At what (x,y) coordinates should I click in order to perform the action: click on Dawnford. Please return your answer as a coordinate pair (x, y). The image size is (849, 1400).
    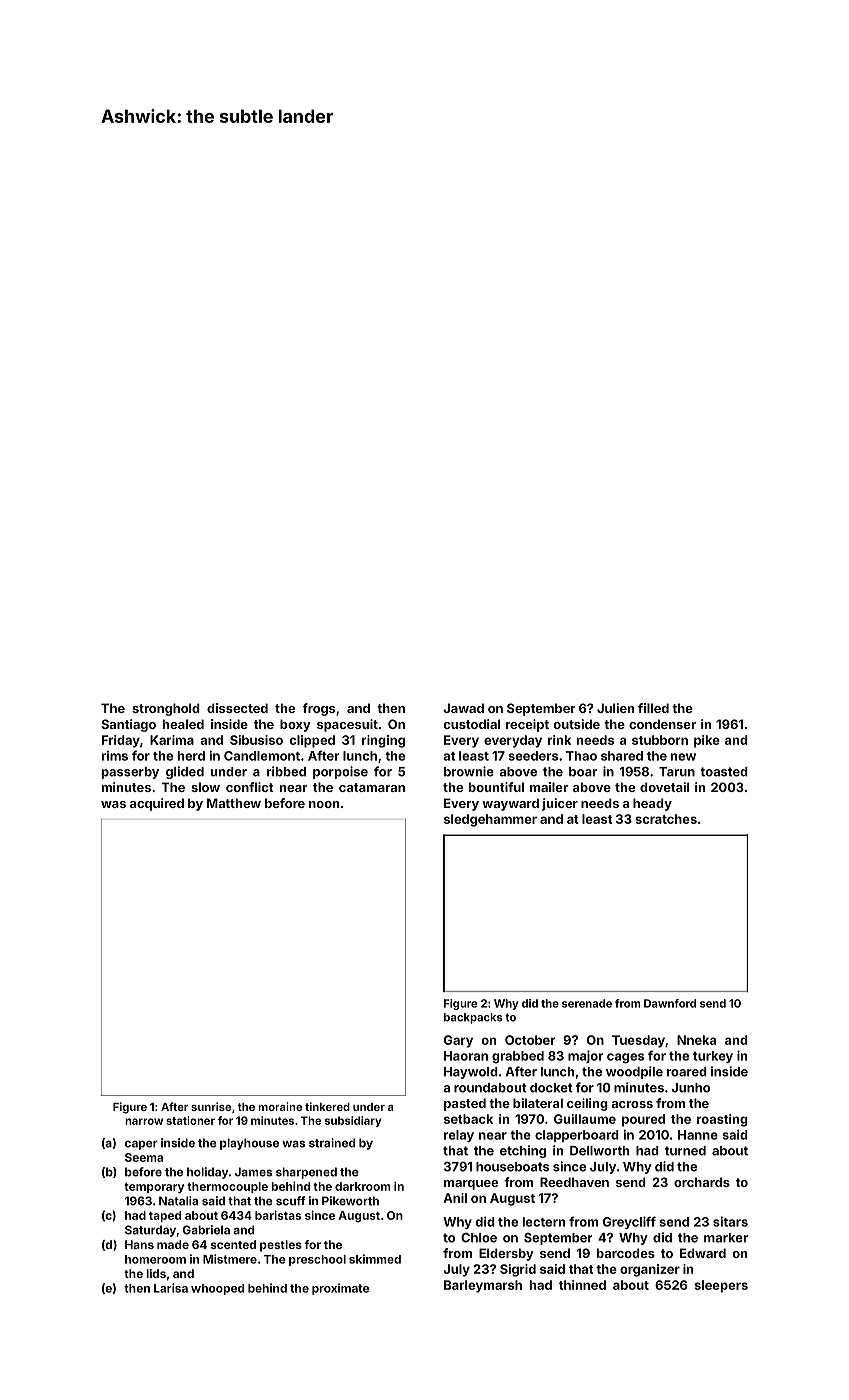
    Looking at the image, I should click on (670, 1003).
